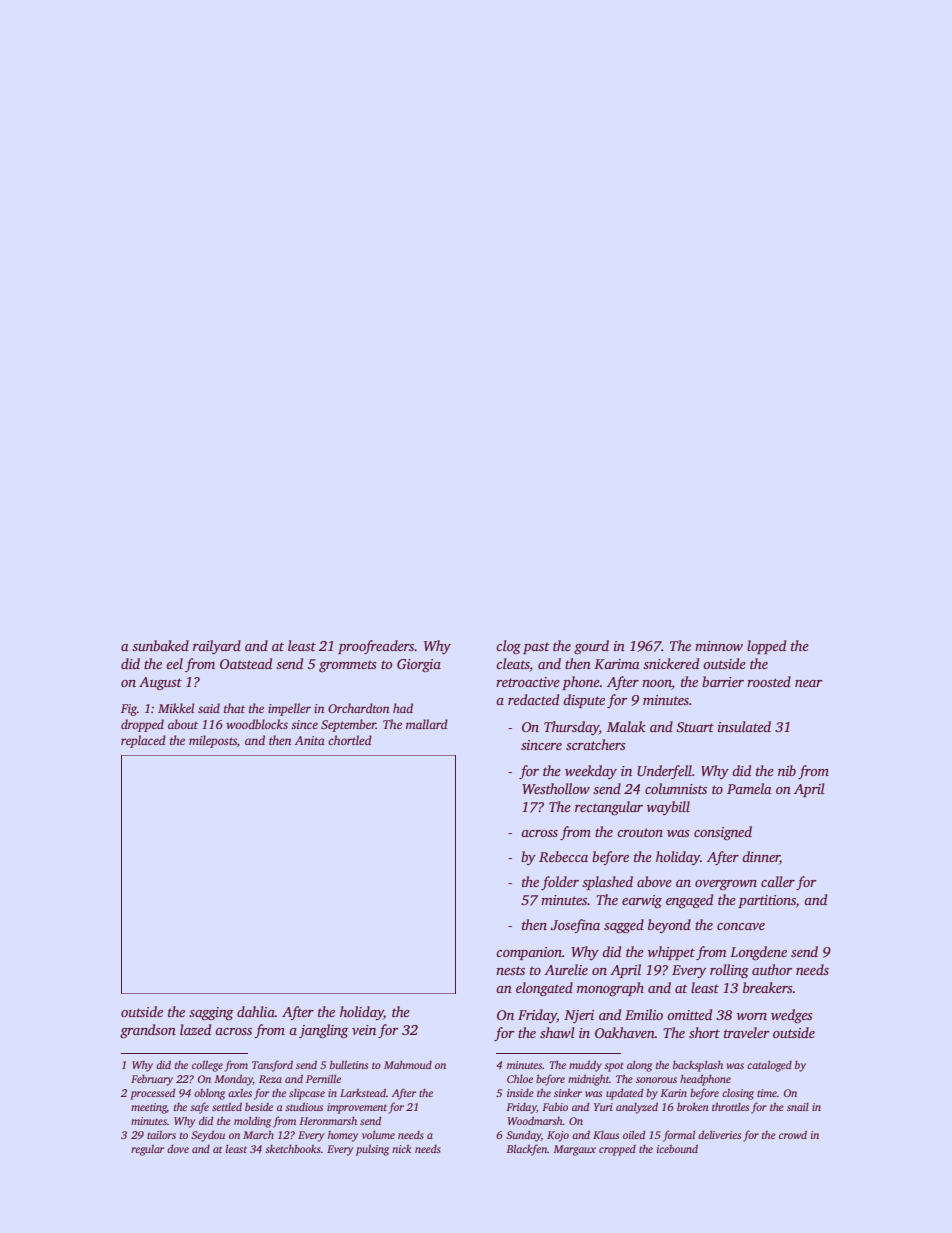 The image size is (952, 1233). I want to click on folder, so click(560, 883).
